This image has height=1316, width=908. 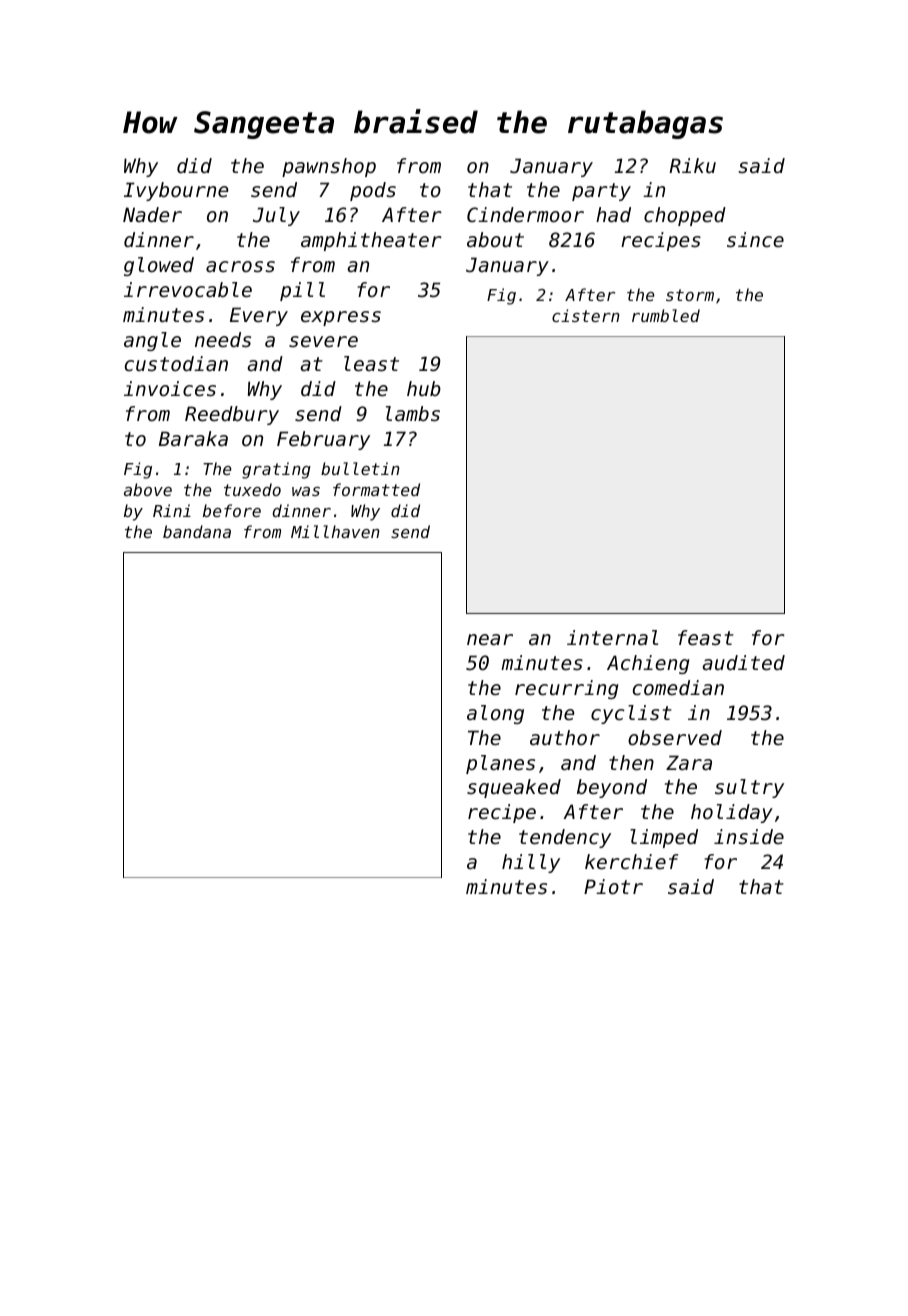 What do you see at coordinates (176, 191) in the image?
I see `Ivybourne` at bounding box center [176, 191].
